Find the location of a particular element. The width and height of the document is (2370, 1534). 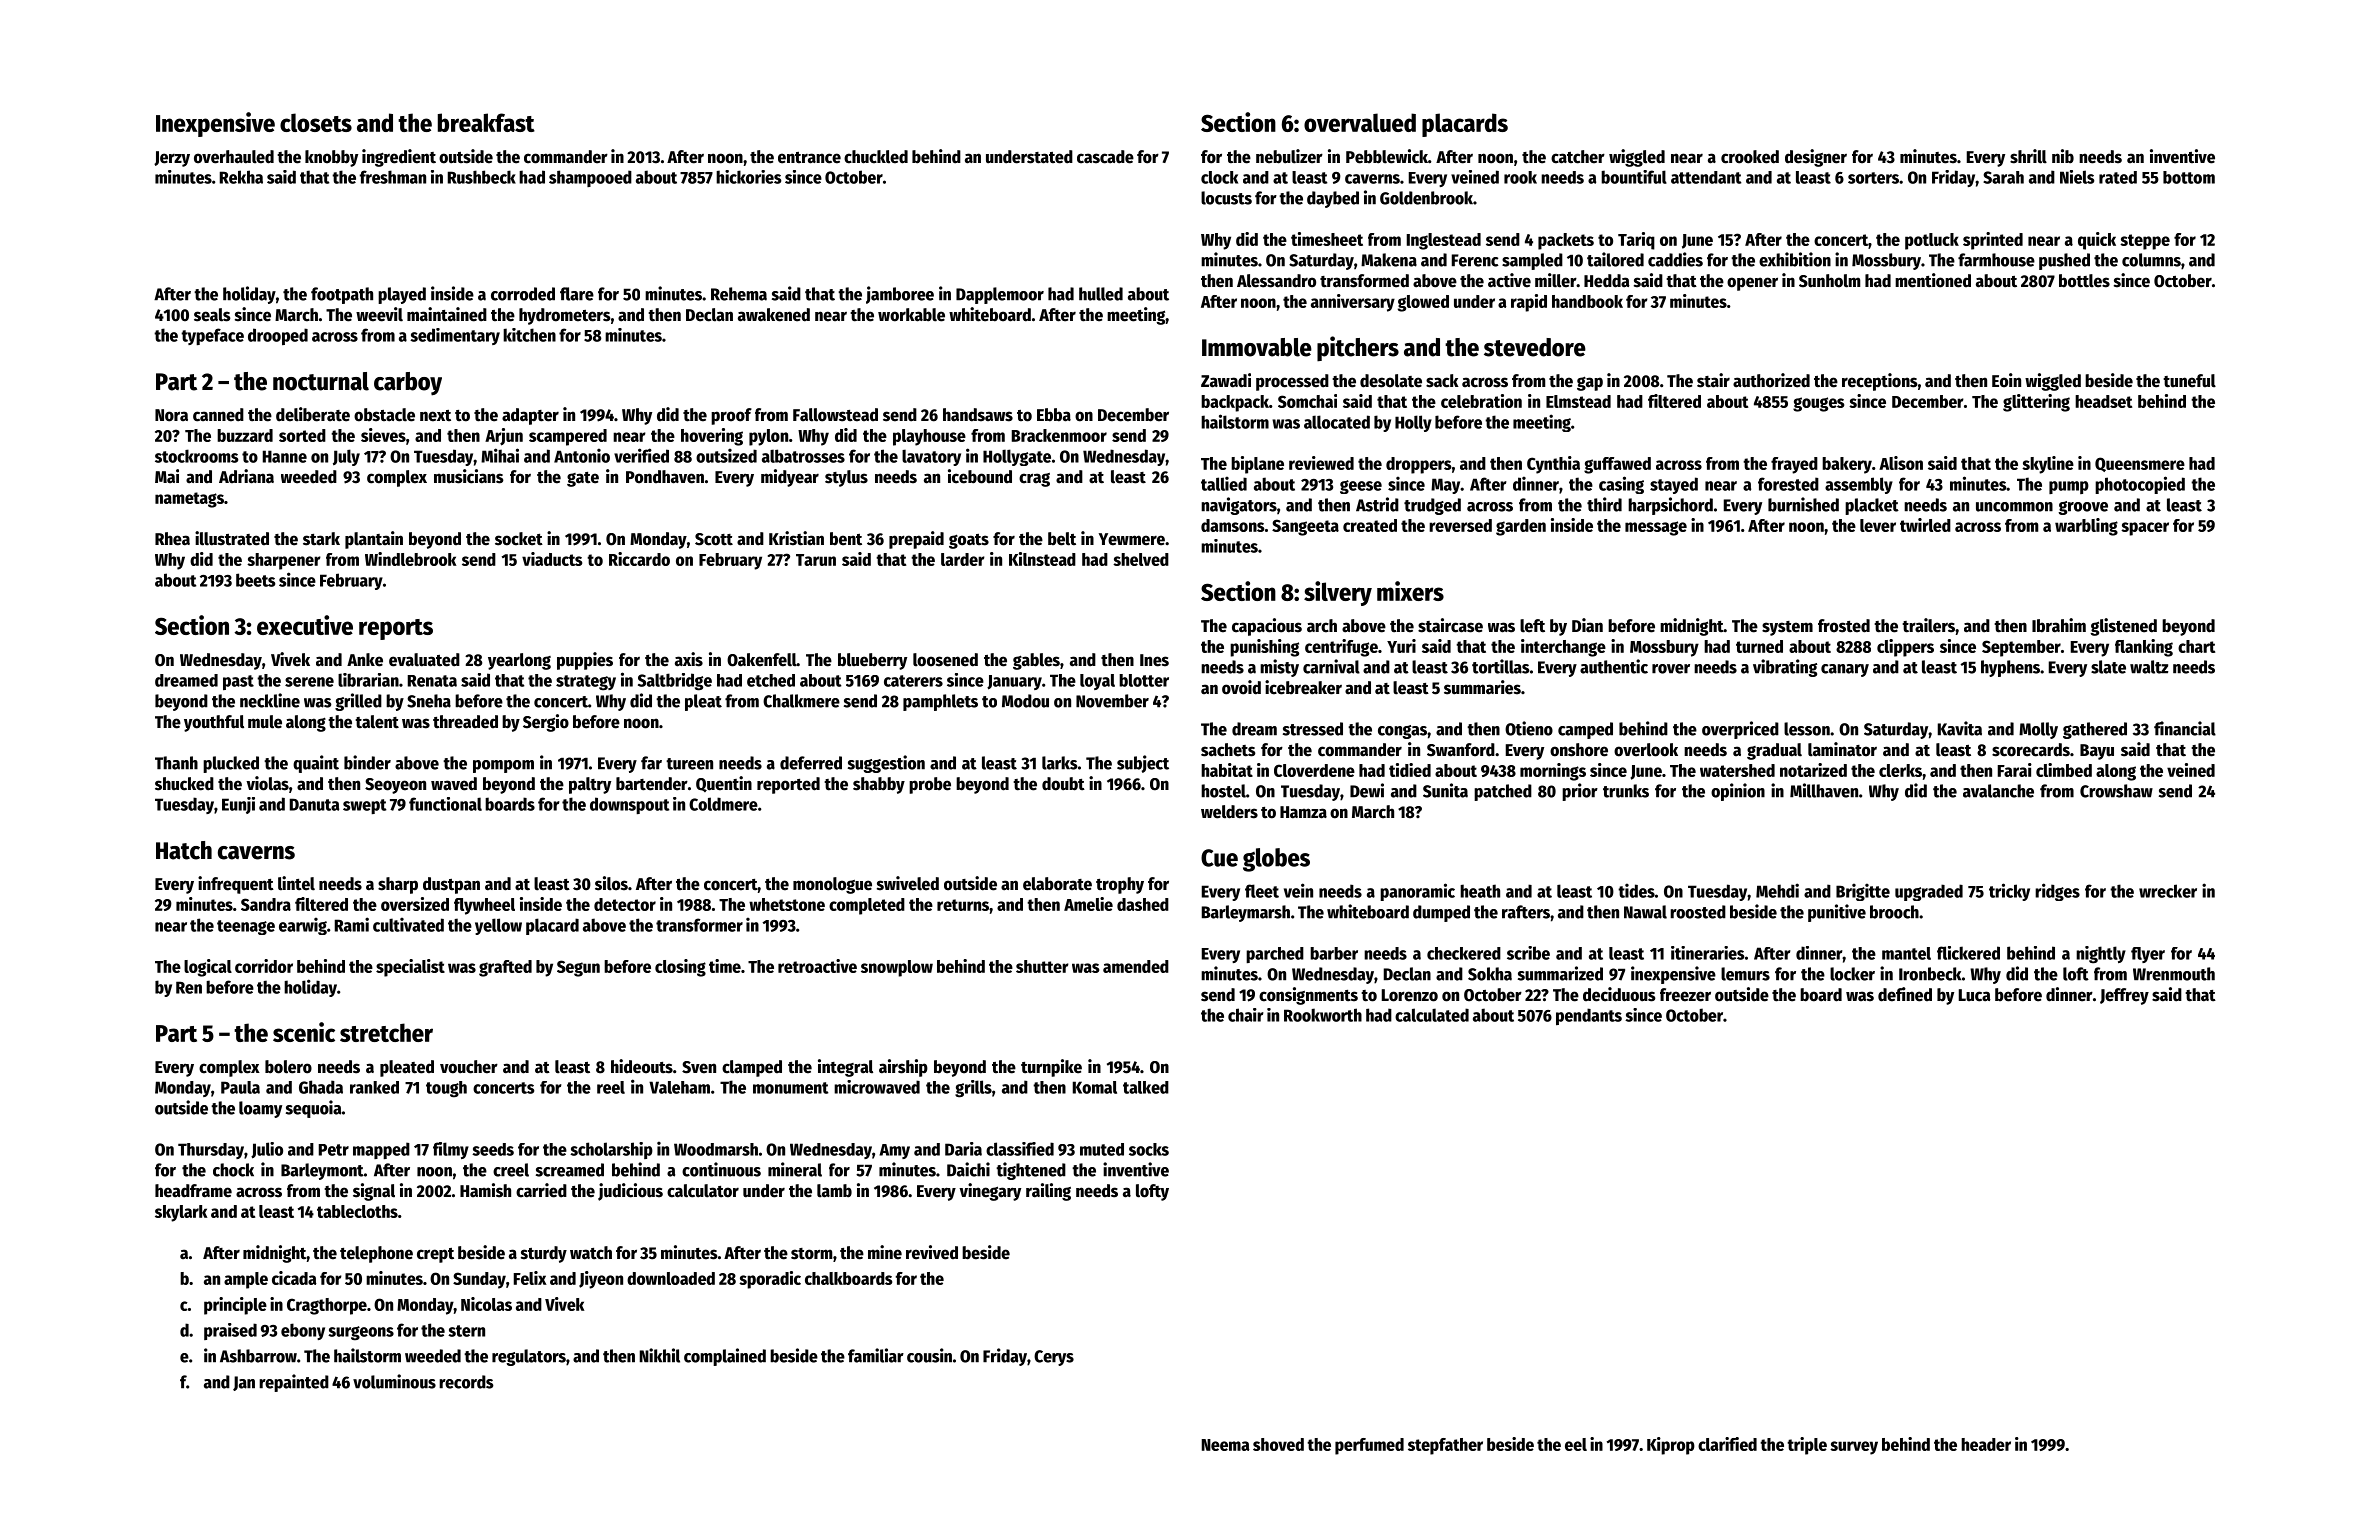

Sneha is located at coordinates (429, 701).
